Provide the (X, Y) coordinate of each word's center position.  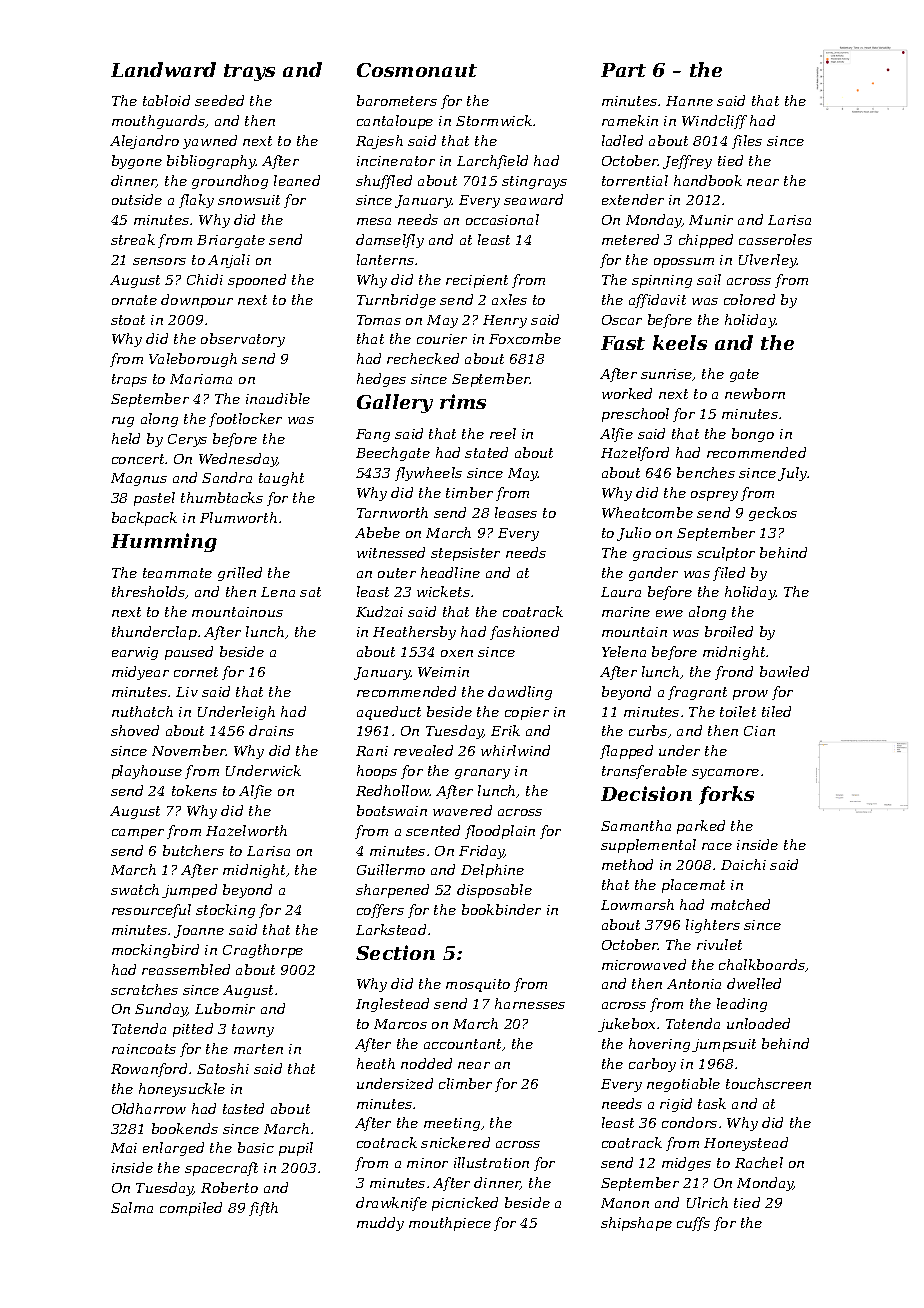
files (747, 142)
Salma (132, 1207)
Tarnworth (392, 512)
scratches (144, 989)
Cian (759, 731)
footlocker (245, 420)
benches (706, 472)
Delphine (492, 871)
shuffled (384, 182)
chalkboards (762, 964)
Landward (163, 69)
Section (395, 952)
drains (271, 730)
